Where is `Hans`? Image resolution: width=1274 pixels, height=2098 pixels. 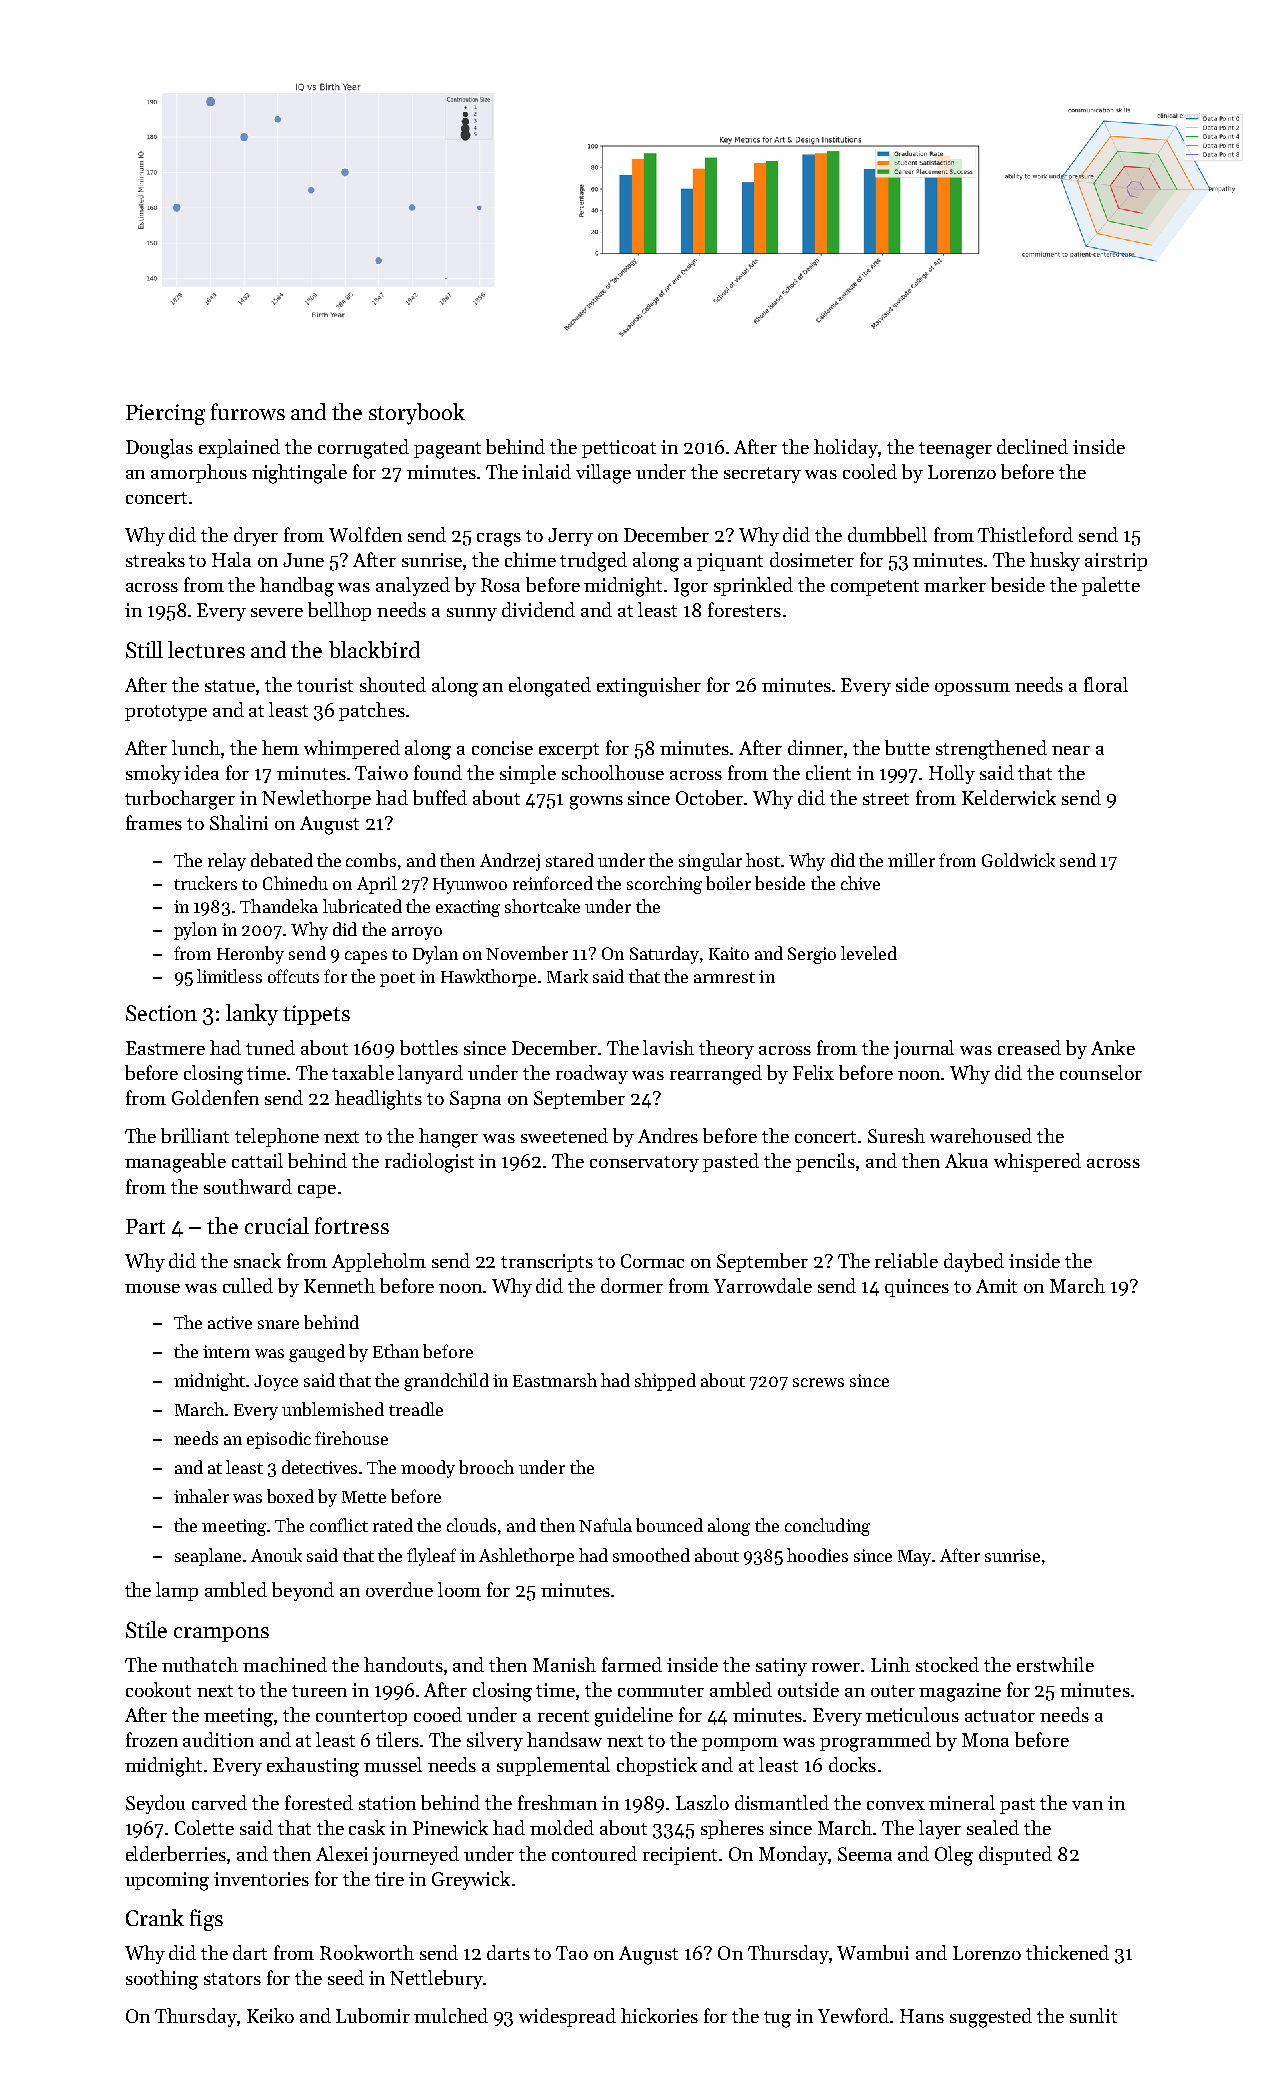 Hans is located at coordinates (922, 2016).
